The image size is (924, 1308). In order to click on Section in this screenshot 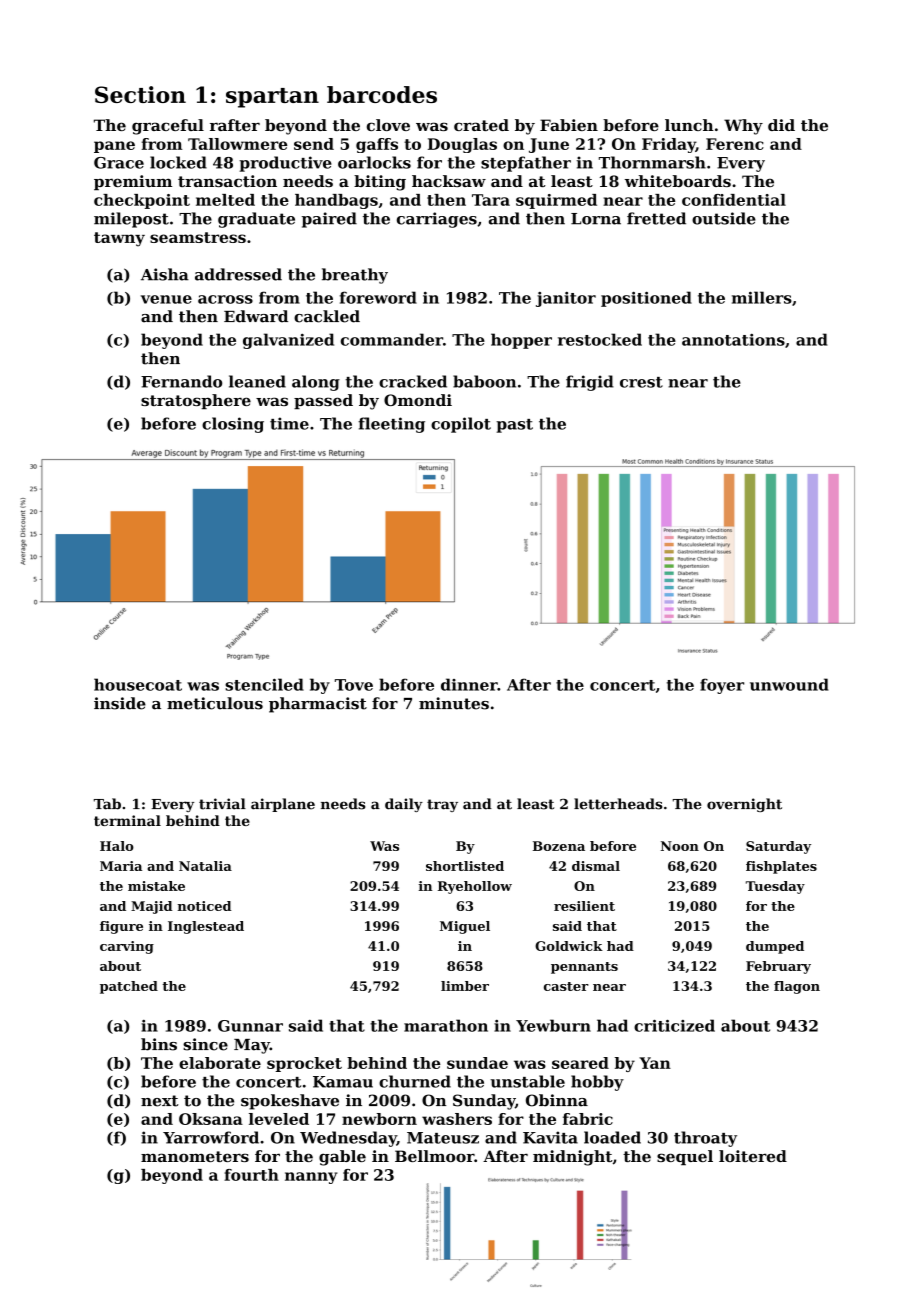, I will do `click(140, 94)`.
